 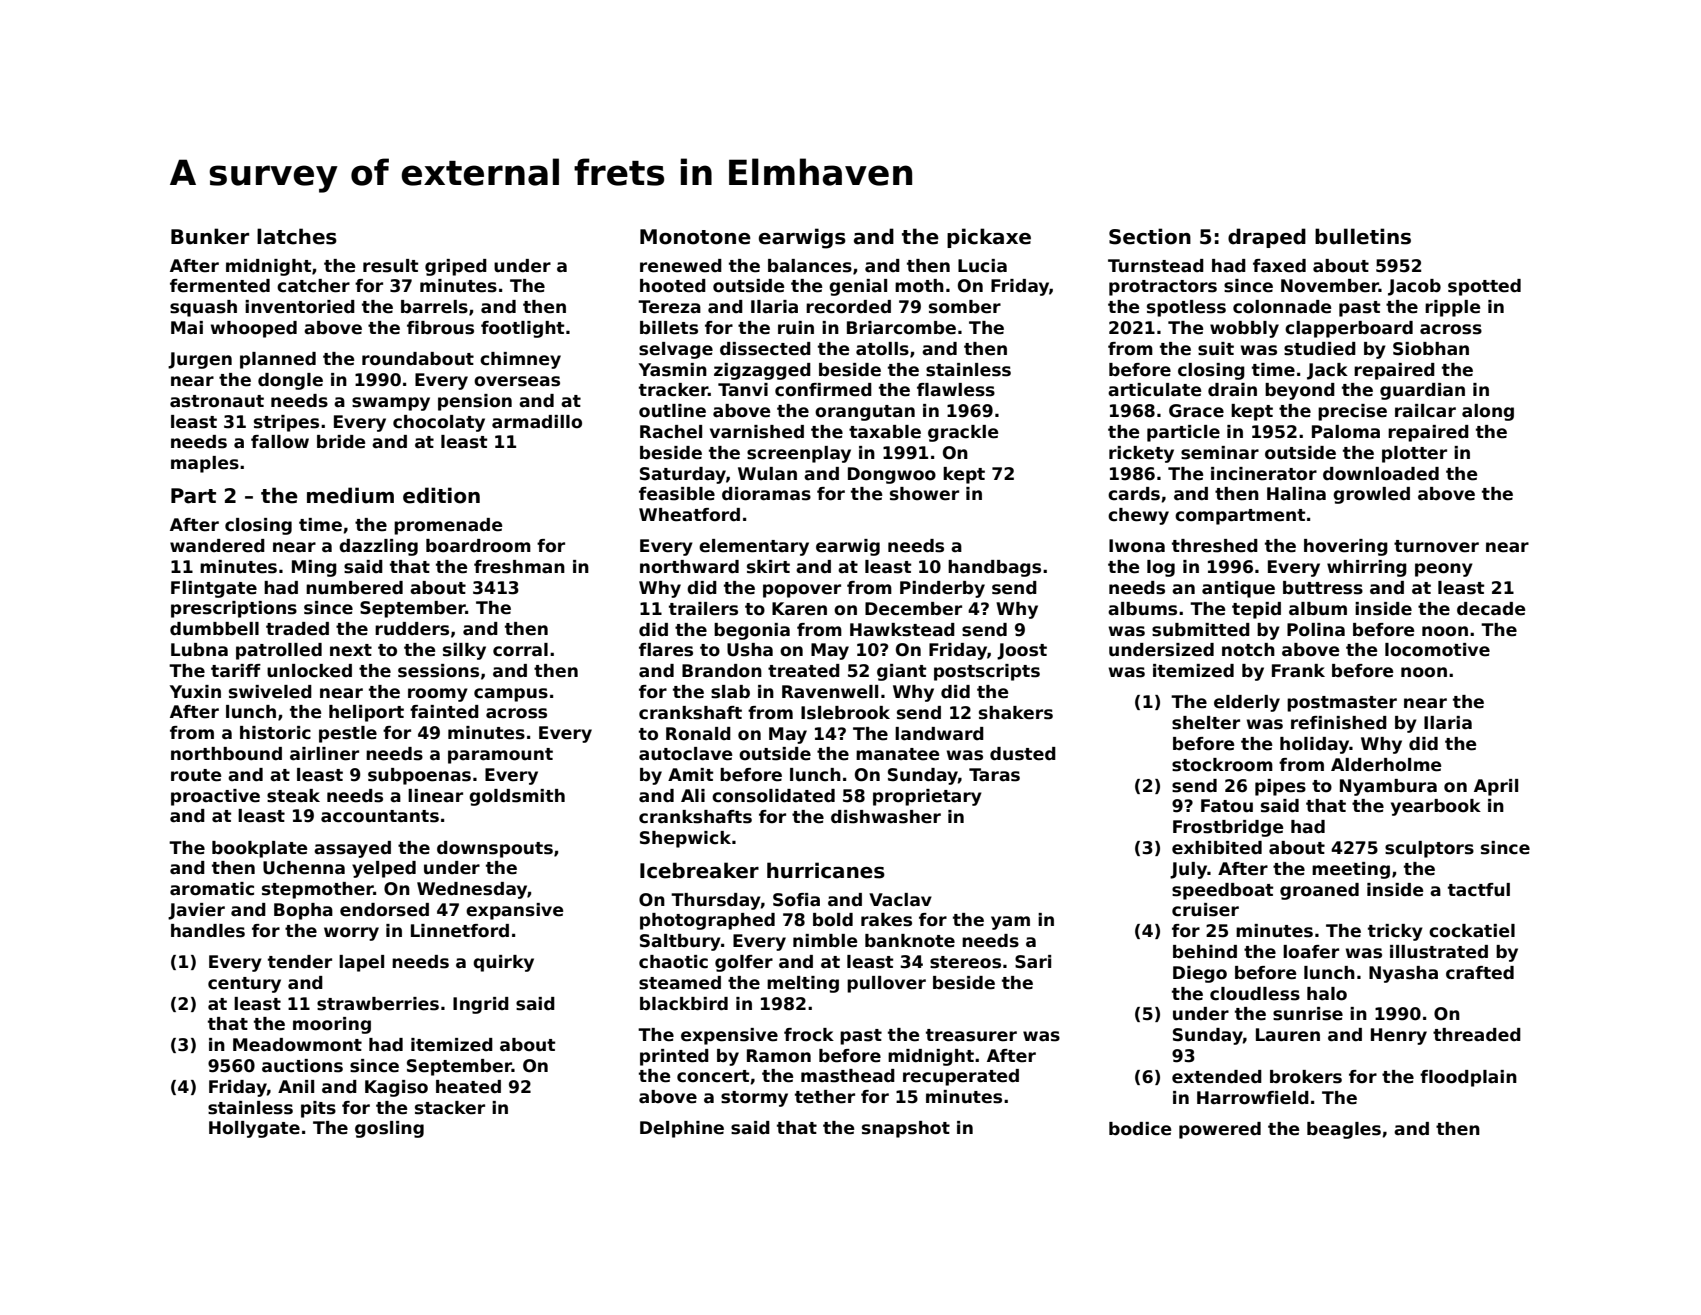 What do you see at coordinates (757, 432) in the screenshot?
I see `varnished` at bounding box center [757, 432].
